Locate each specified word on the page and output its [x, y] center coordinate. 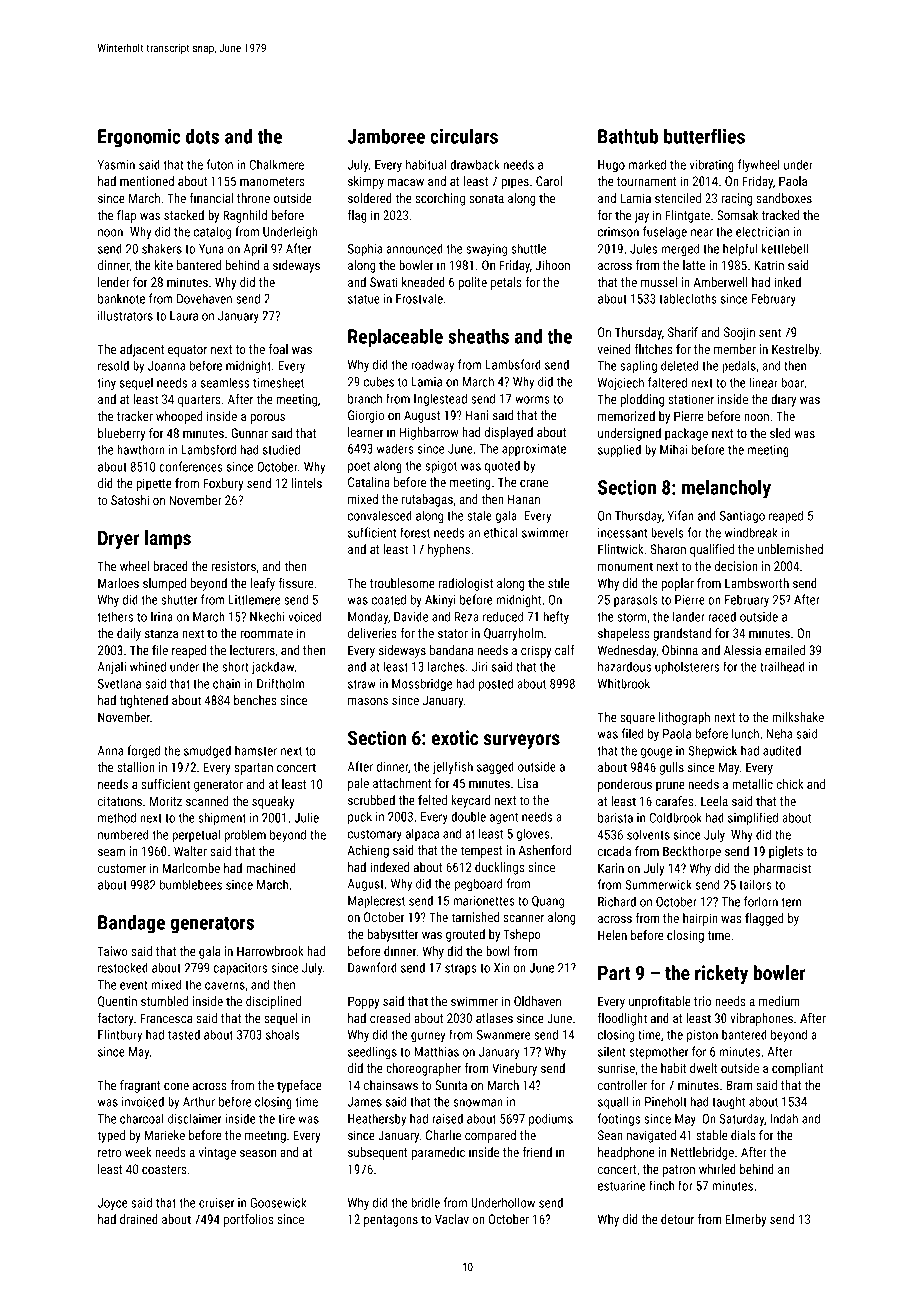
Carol [549, 181]
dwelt [703, 1068]
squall [613, 1102]
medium [779, 1001]
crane [534, 483]
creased [390, 1018]
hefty [556, 617]
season [258, 1153]
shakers [162, 248]
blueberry [122, 434]
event [133, 985]
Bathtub [628, 136]
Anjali [112, 668]
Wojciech [621, 383]
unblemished [790, 549]
